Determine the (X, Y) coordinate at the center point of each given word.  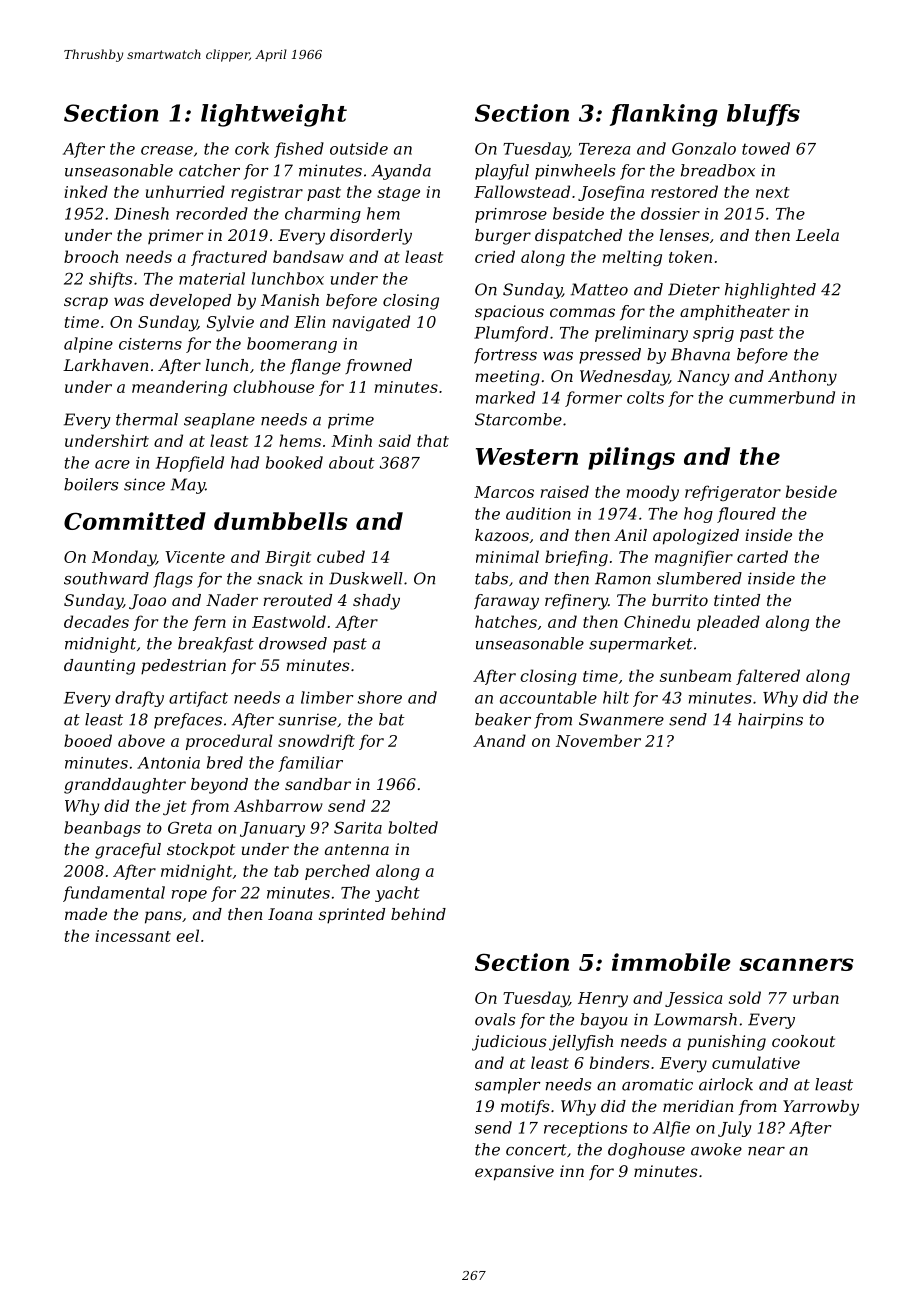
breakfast (216, 645)
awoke (716, 1149)
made (86, 914)
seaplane (219, 421)
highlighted (770, 291)
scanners (796, 964)
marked (505, 397)
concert (536, 1150)
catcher (209, 170)
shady (376, 602)
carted (762, 556)
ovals (495, 1019)
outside (359, 148)
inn (572, 1171)
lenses (684, 235)
